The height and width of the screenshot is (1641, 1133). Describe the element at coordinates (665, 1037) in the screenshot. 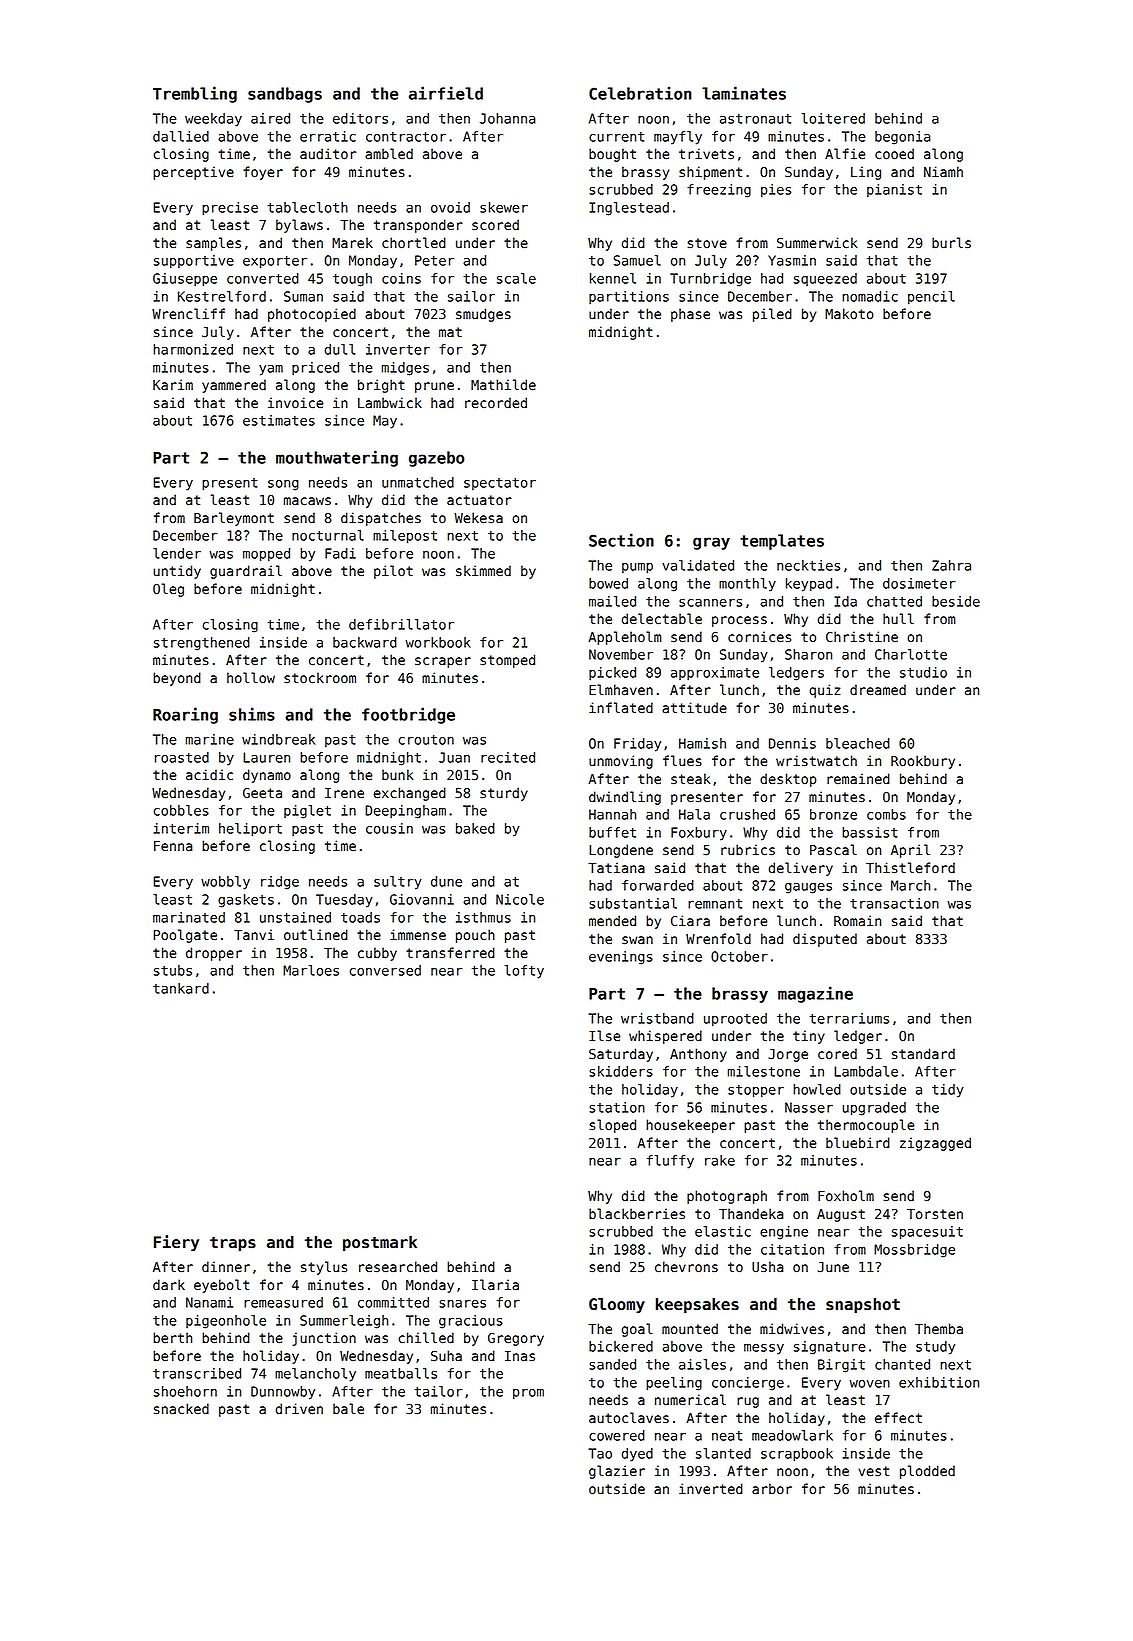

I see `whispered` at that location.
